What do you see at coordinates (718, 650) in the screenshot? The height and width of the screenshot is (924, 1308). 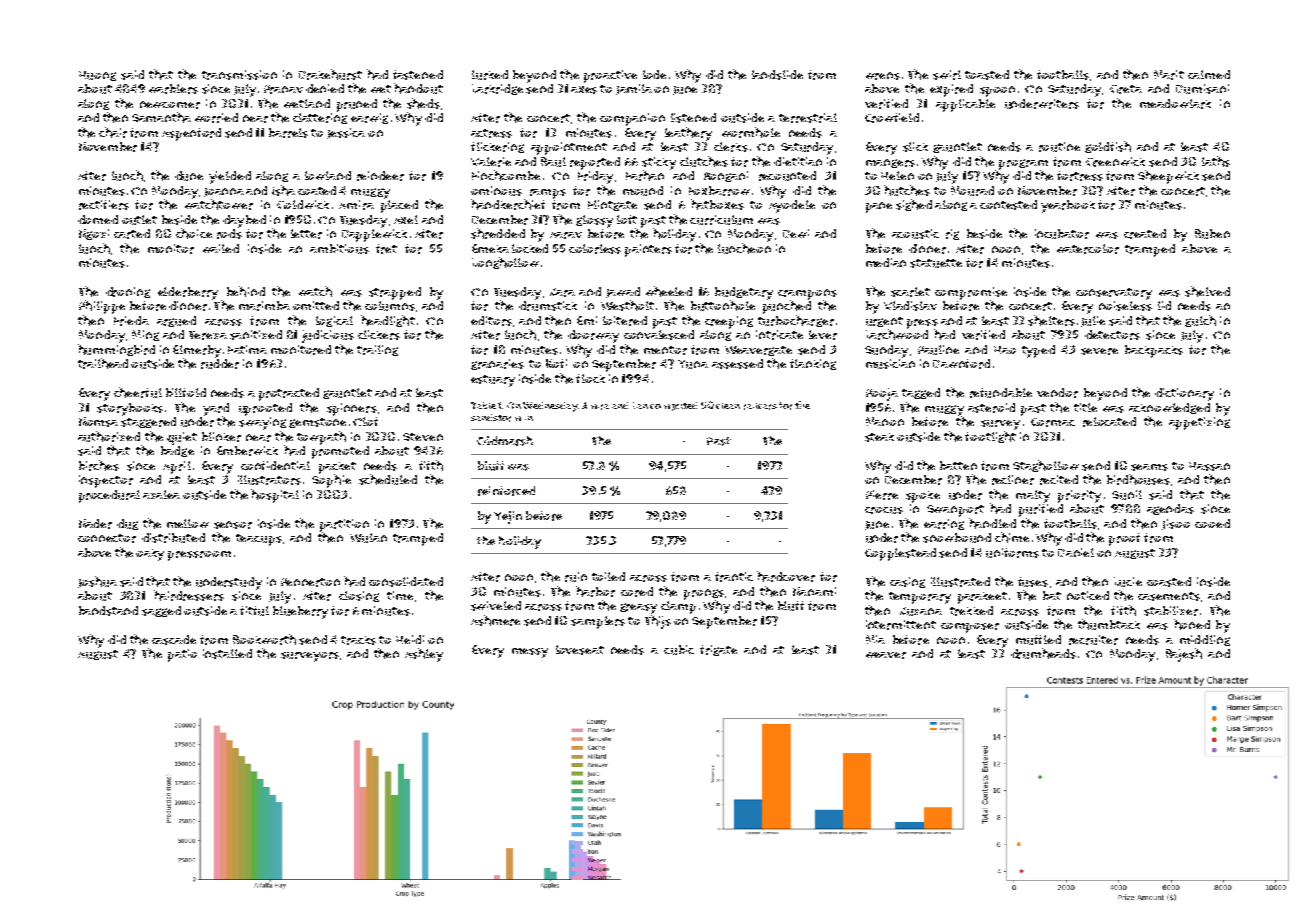 I see `frigate` at bounding box center [718, 650].
